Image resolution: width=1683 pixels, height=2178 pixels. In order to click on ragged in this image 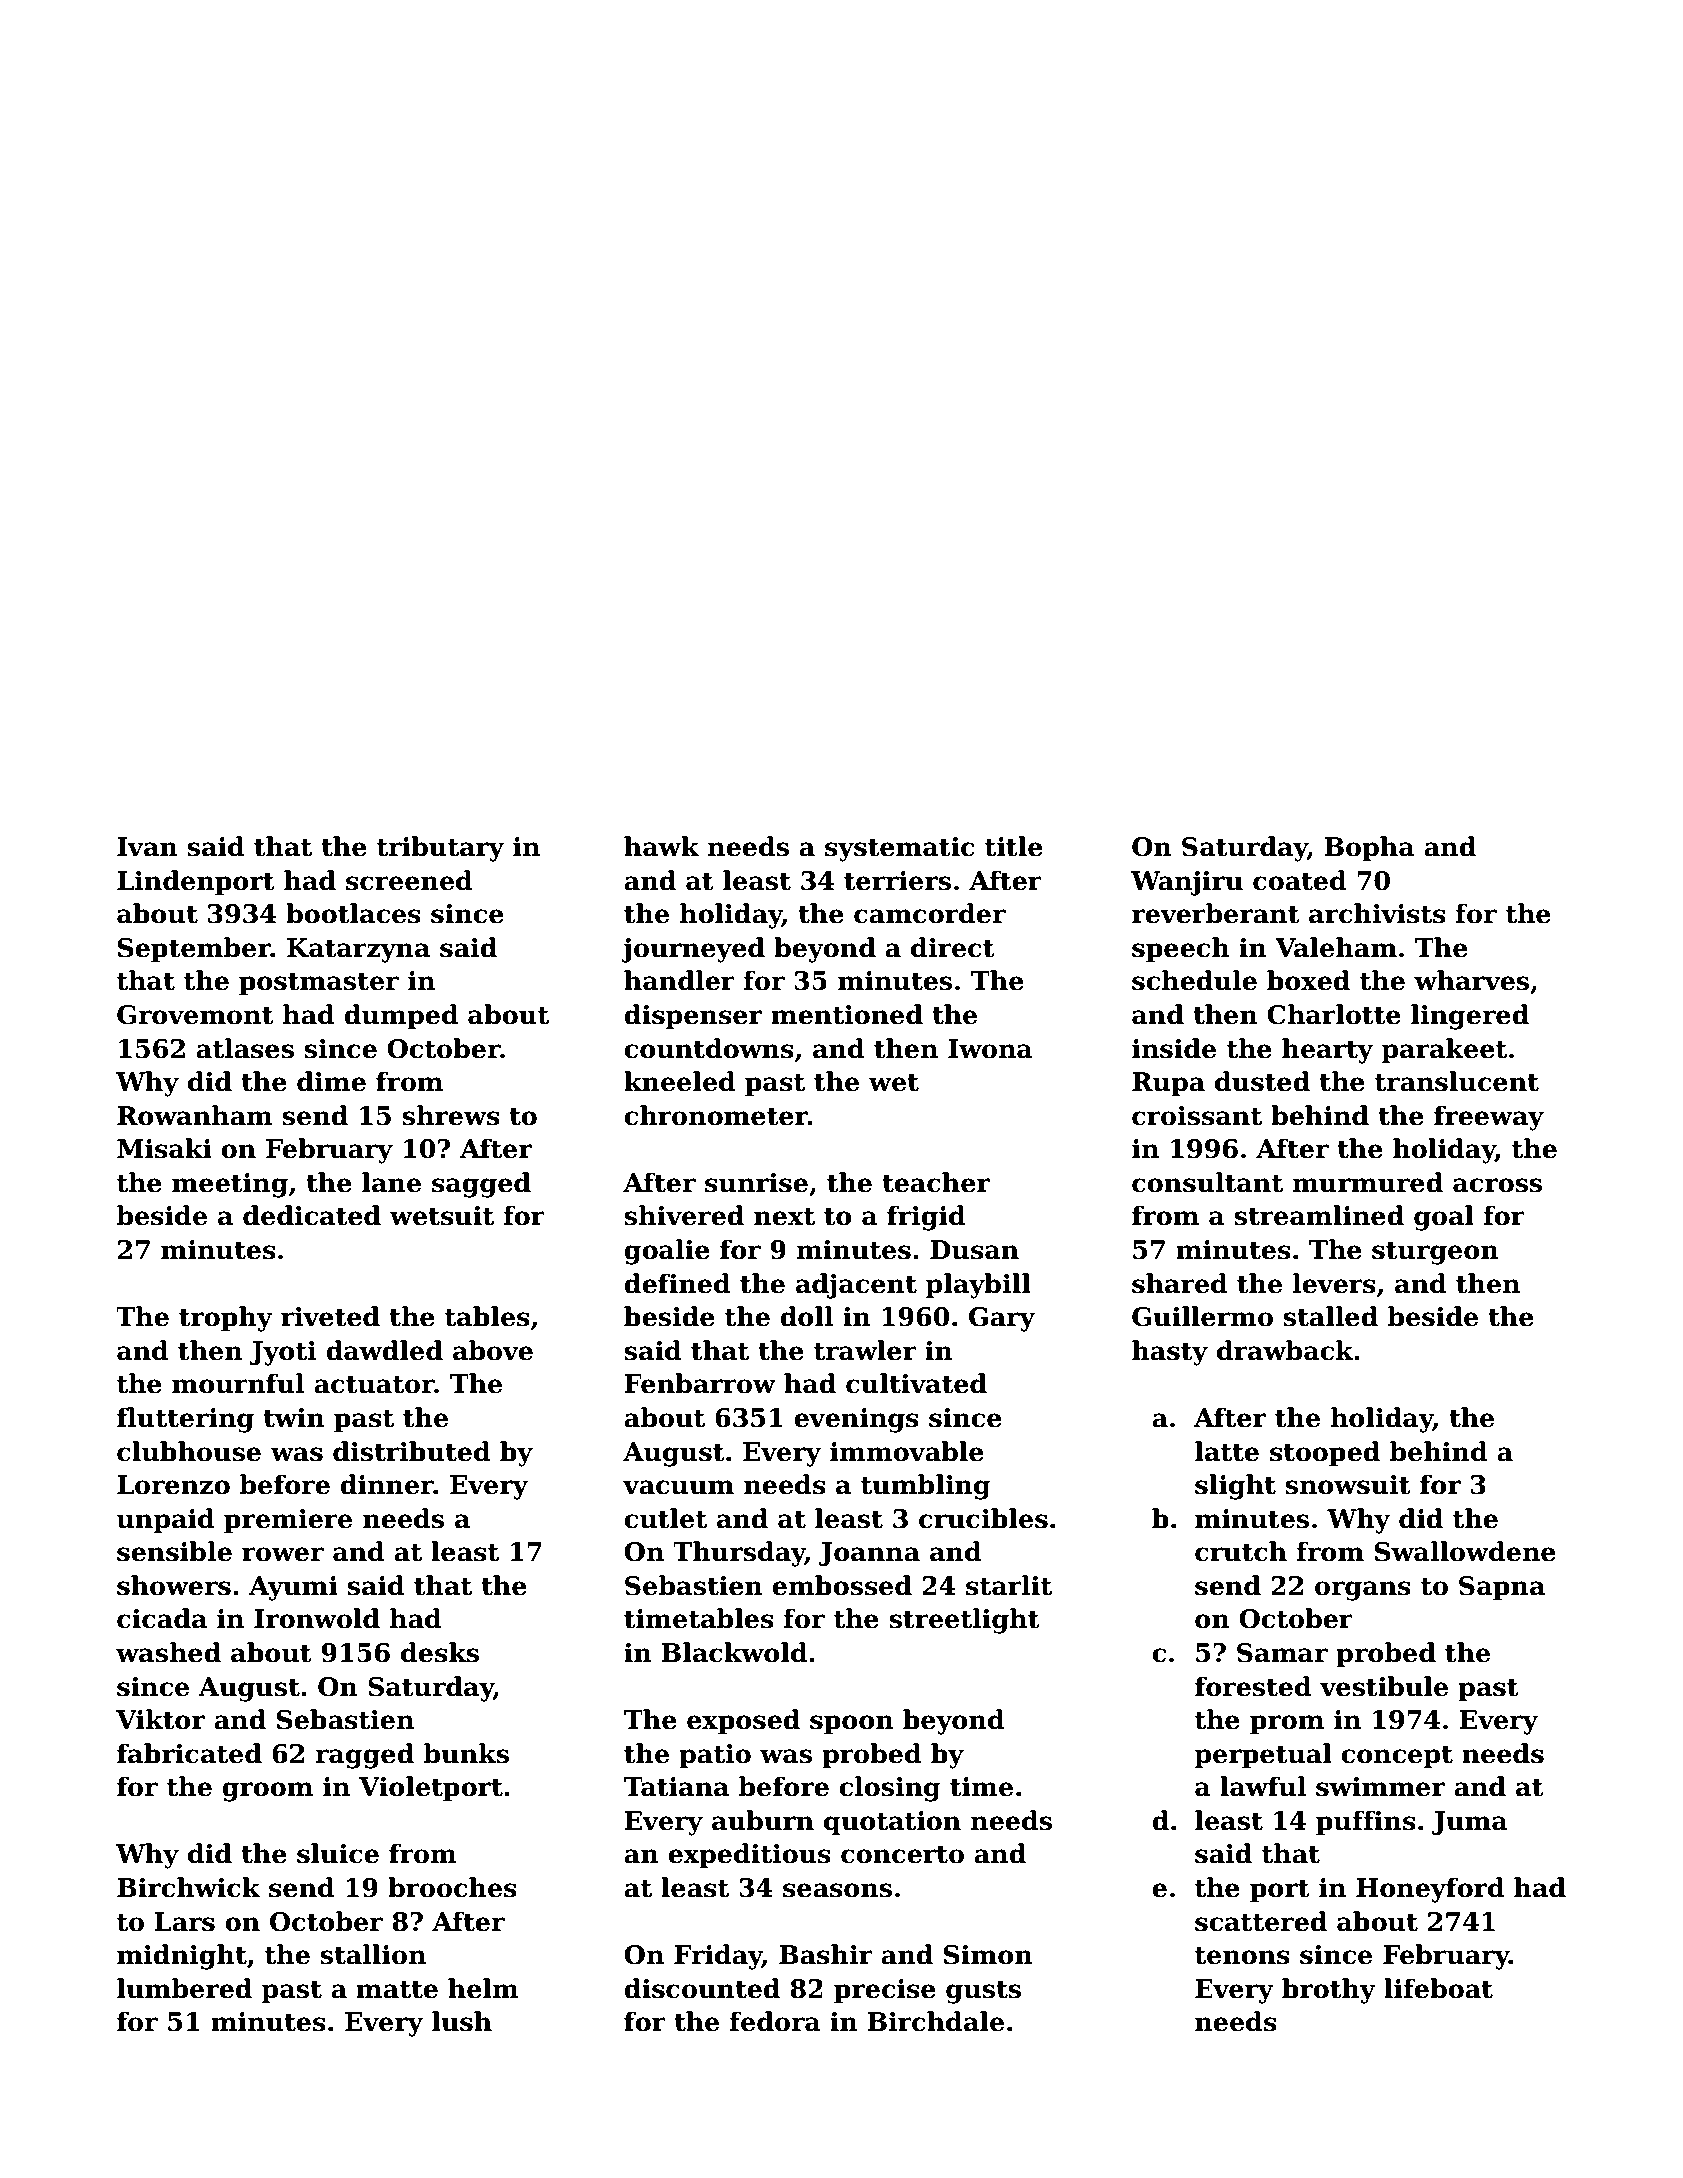, I will do `click(364, 1756)`.
